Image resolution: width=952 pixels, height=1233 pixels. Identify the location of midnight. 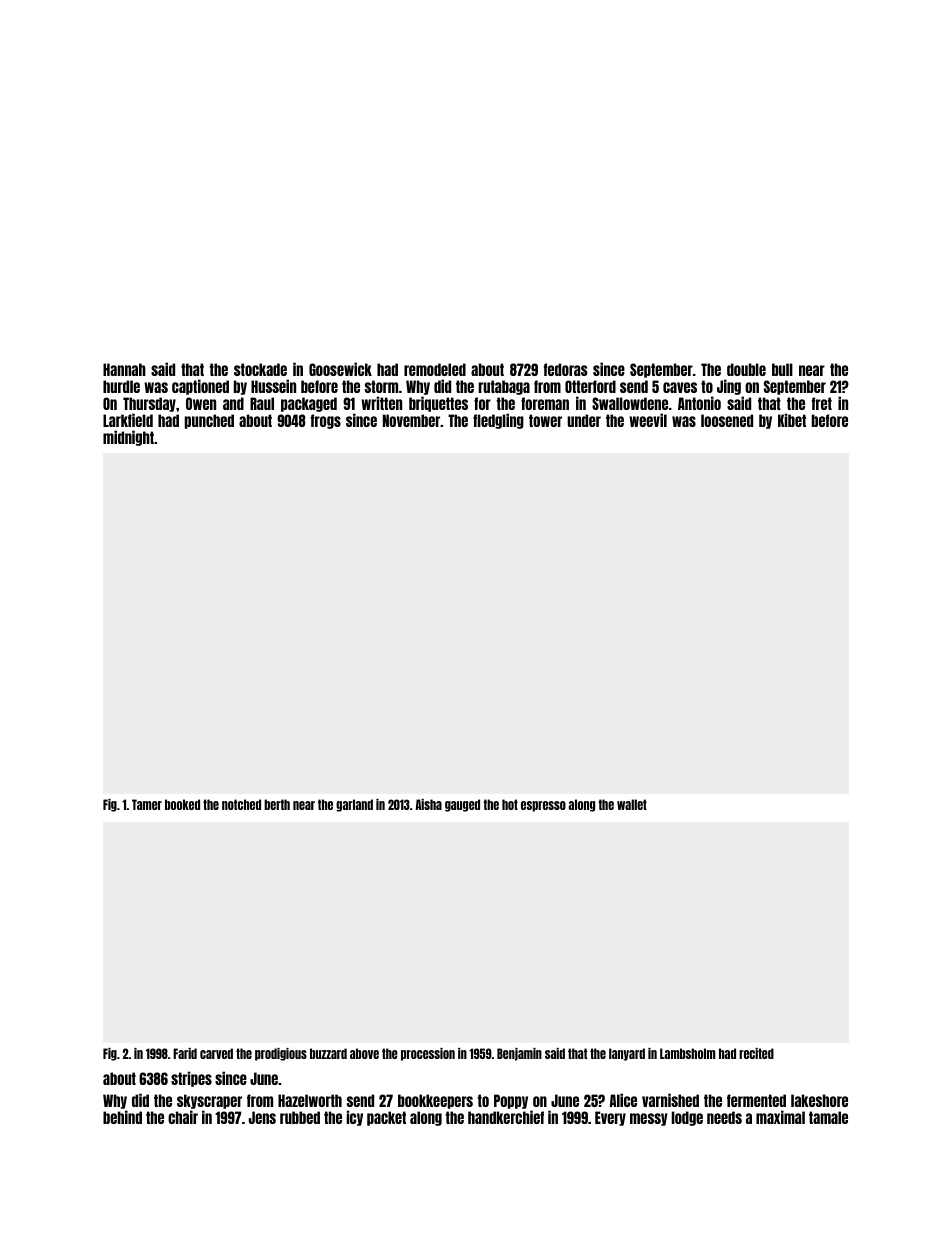
(128, 438).
